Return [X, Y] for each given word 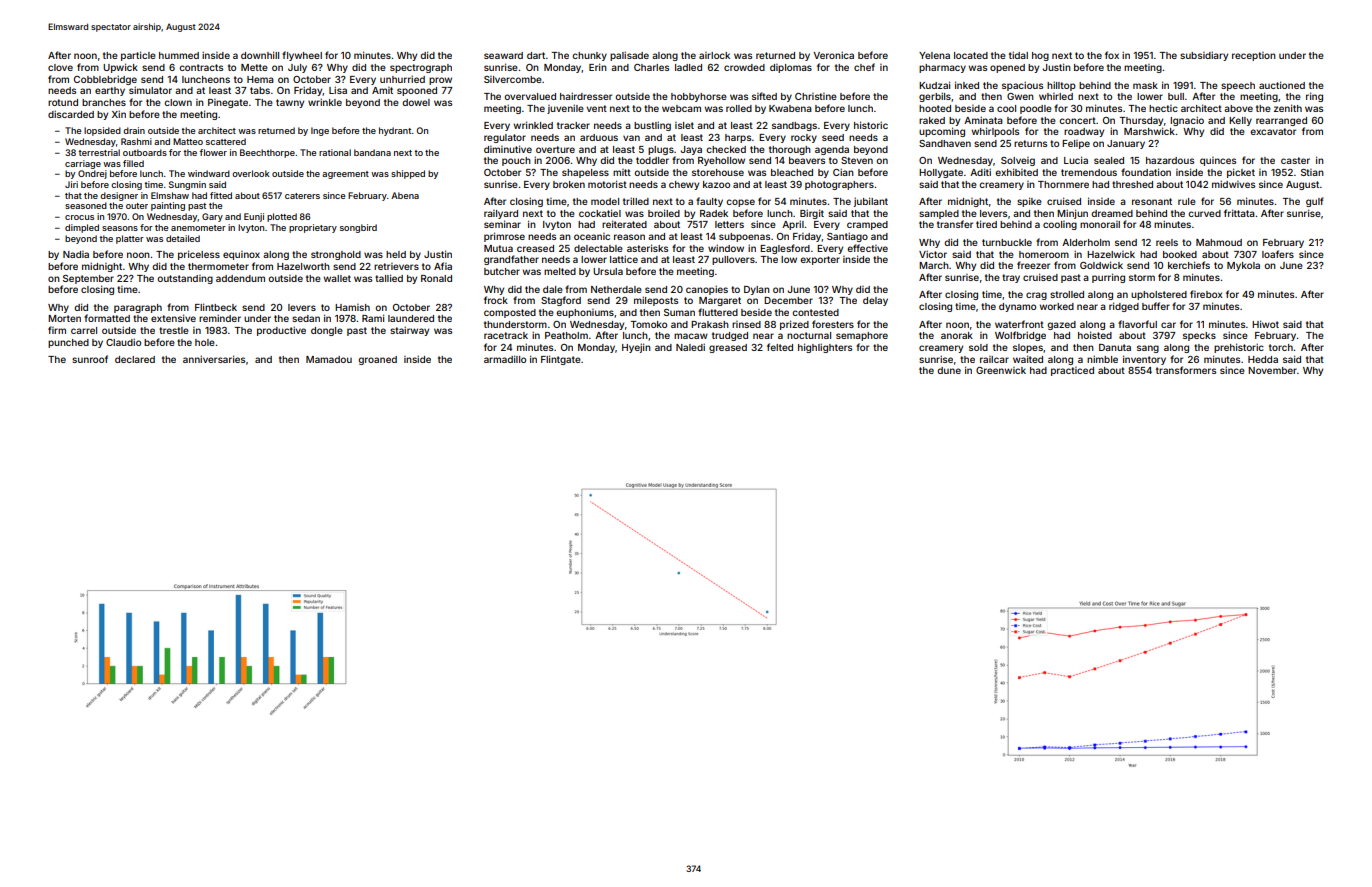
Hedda [1263, 359]
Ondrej [92, 174]
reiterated [624, 224]
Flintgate [561, 360]
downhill [260, 55]
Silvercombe [513, 79]
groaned [377, 360]
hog [1040, 56]
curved [1204, 213]
